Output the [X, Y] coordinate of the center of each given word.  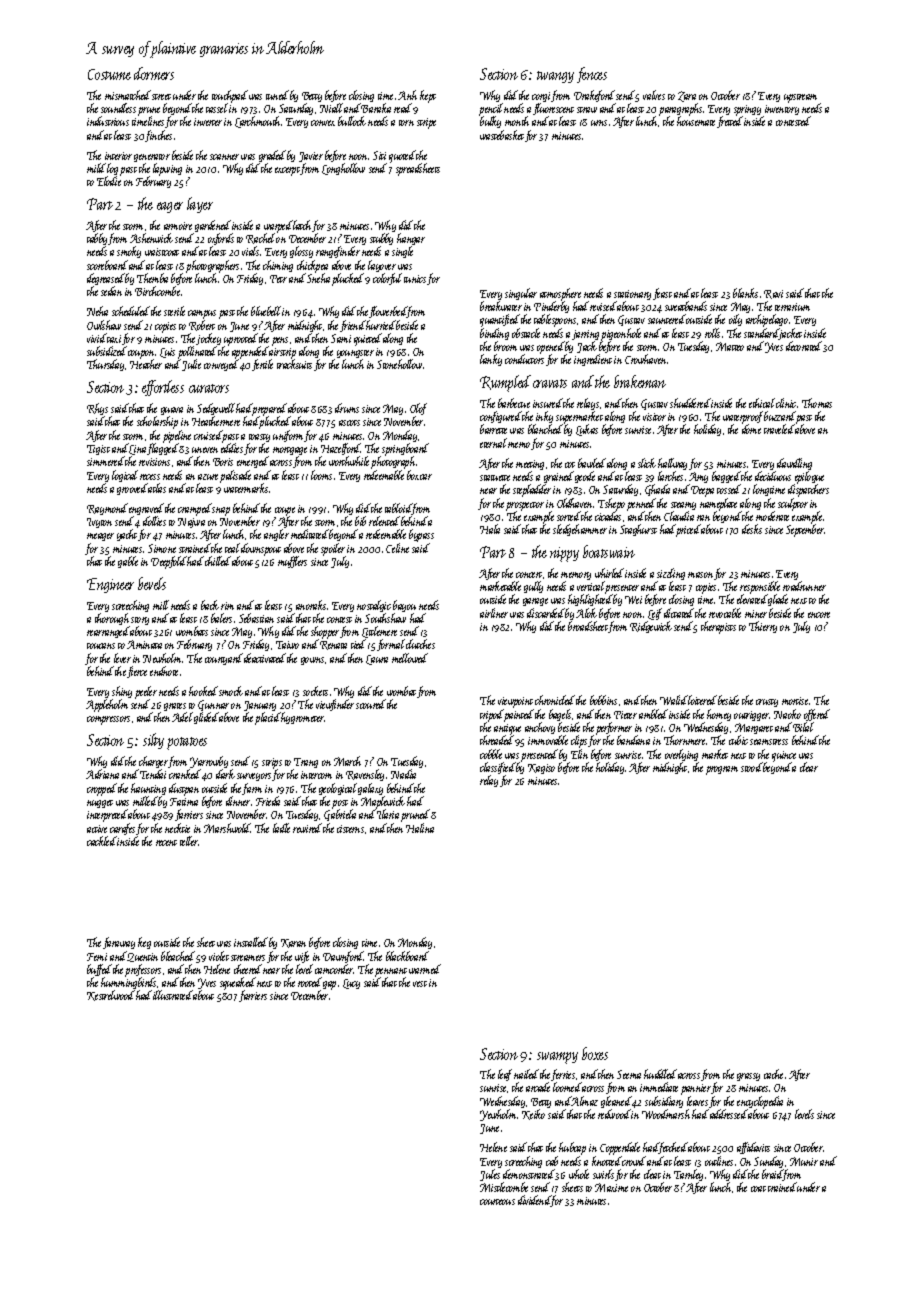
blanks [745, 293]
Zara [687, 96]
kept [428, 96]
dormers [154, 73]
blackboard [407, 956]
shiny [122, 692]
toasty [259, 438]
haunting [148, 789]
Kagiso [541, 769]
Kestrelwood [110, 996]
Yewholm [499, 1115]
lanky [491, 360]
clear [809, 767]
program [722, 770]
